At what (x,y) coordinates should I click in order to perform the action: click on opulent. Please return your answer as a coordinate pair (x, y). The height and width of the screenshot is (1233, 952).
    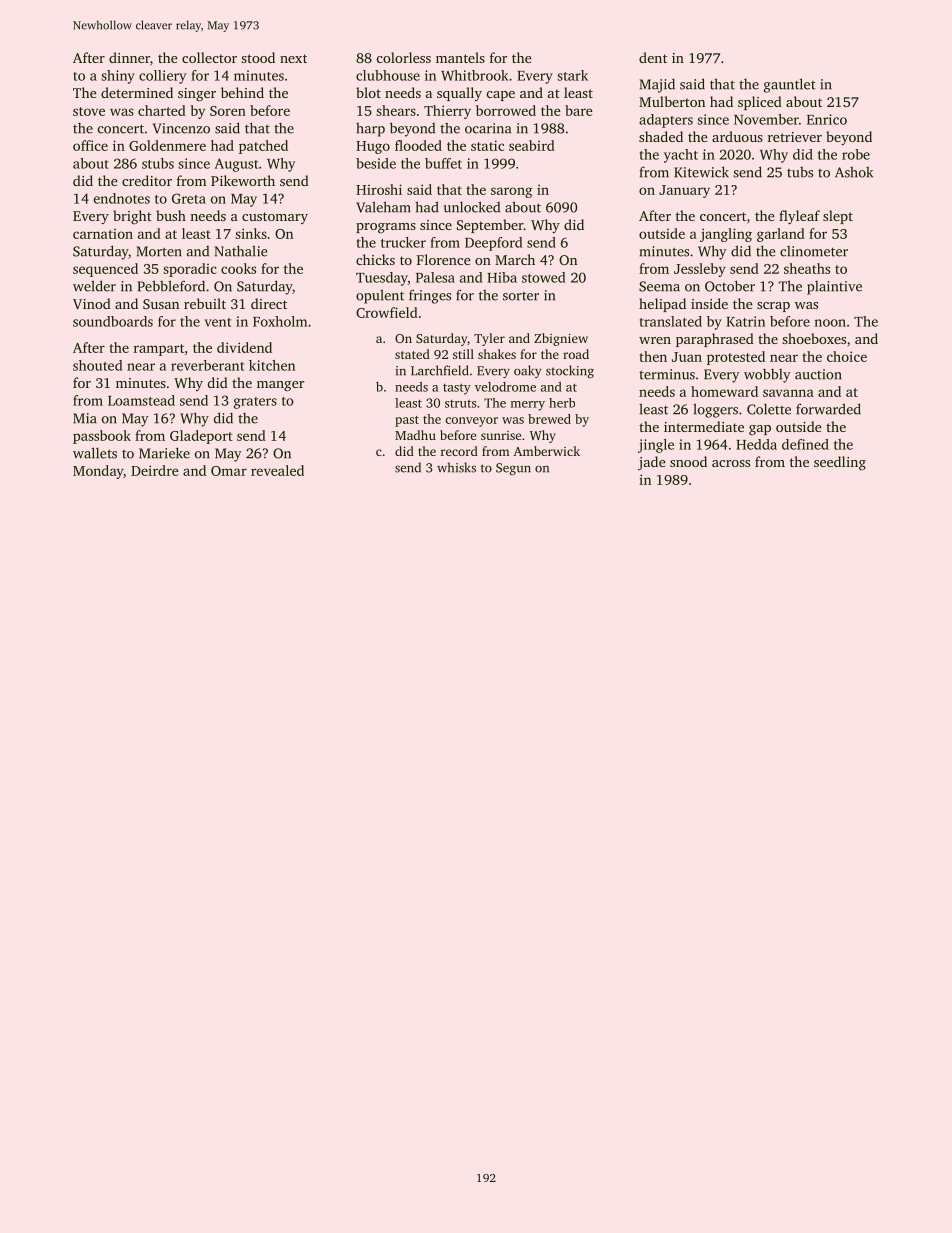
    Looking at the image, I should click on (380, 296).
